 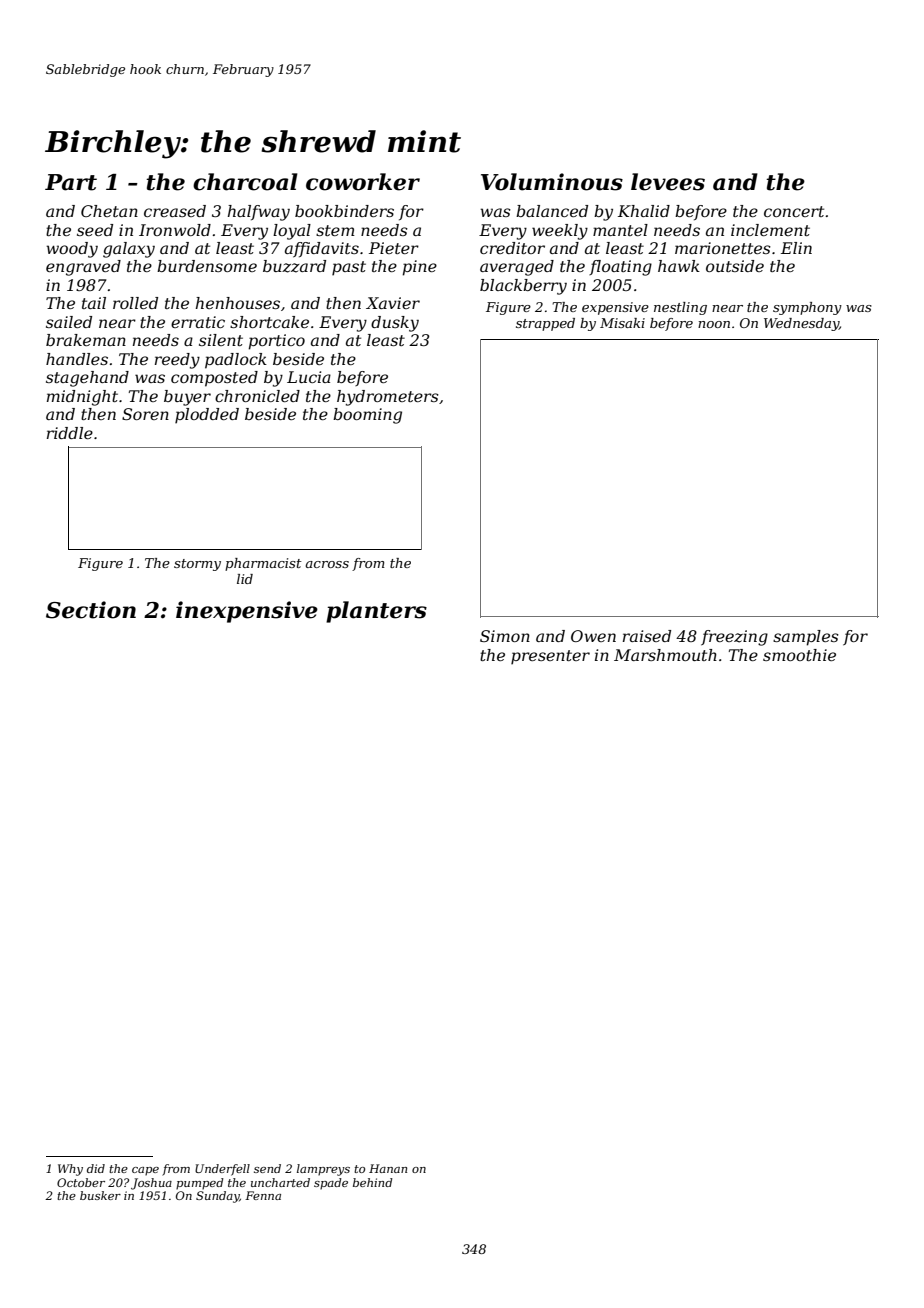 What do you see at coordinates (109, 211) in the page?
I see `Chetan` at bounding box center [109, 211].
